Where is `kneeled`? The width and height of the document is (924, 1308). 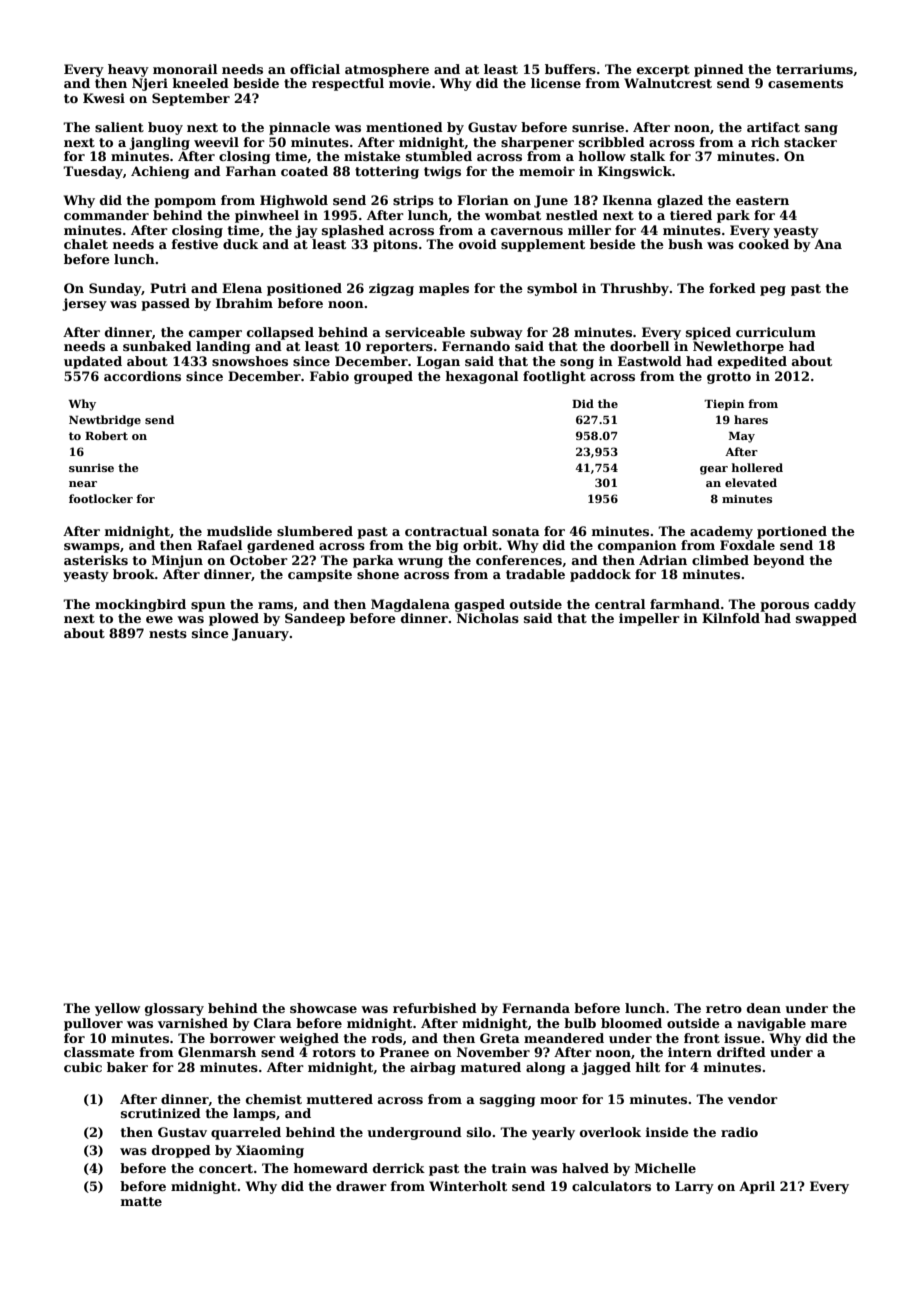
kneeled is located at coordinates (201, 83).
